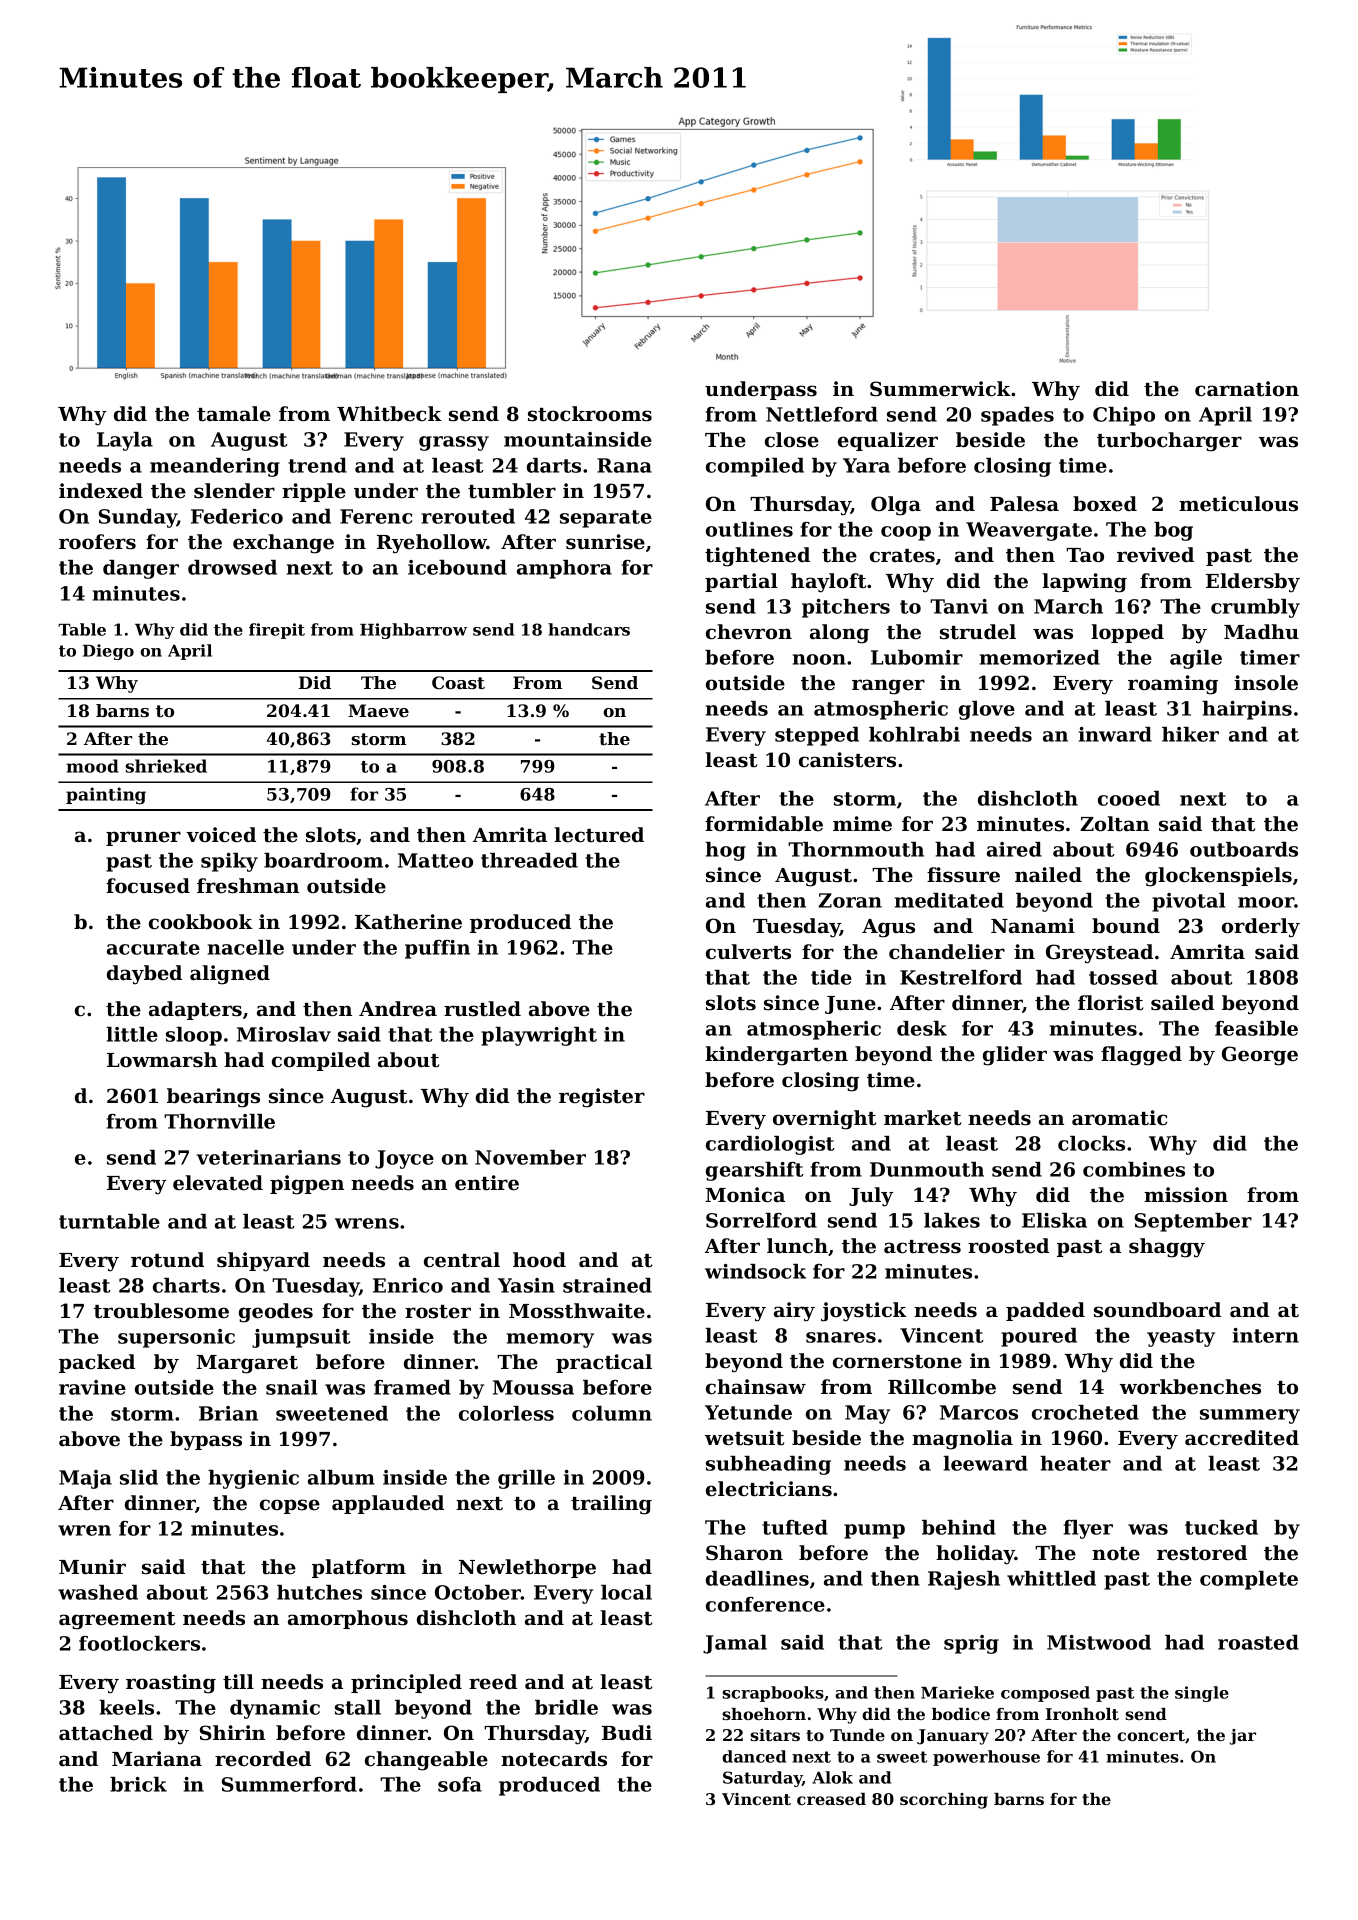 Image resolution: width=1358 pixels, height=1920 pixels. What do you see at coordinates (942, 1387) in the document?
I see `Rillcombe` at bounding box center [942, 1387].
